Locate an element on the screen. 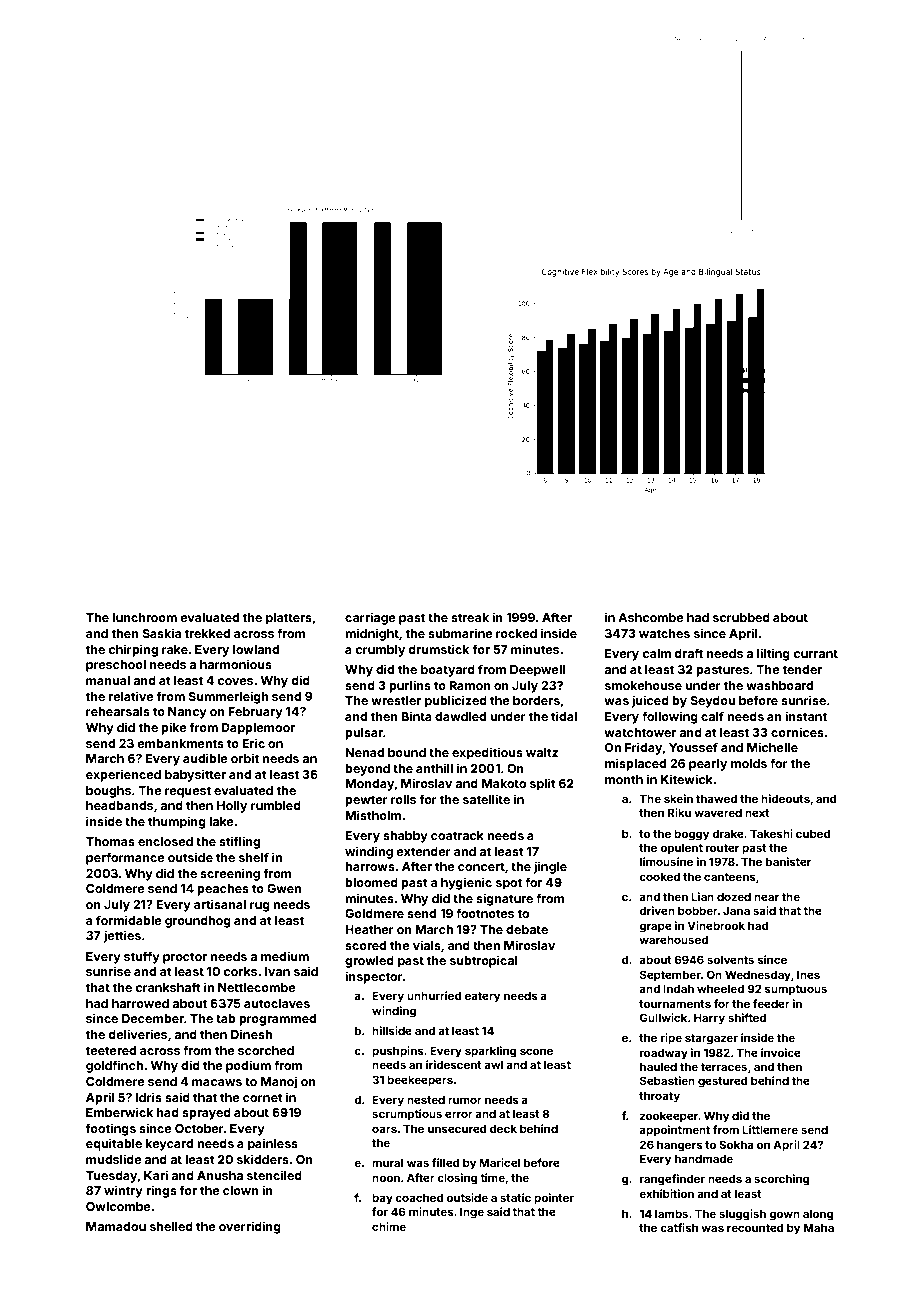  Ashcombe is located at coordinates (651, 617).
